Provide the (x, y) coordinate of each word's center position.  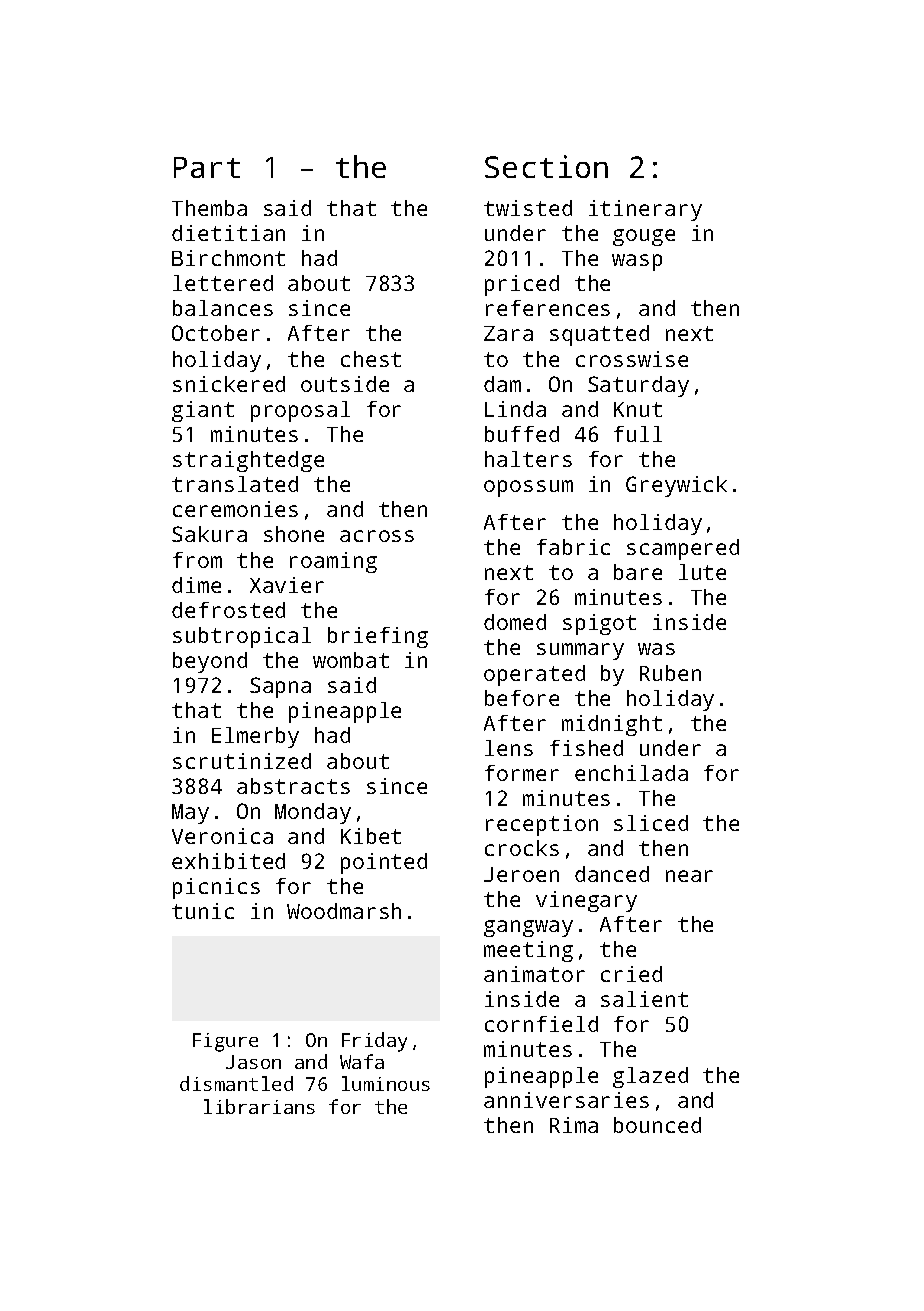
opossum (528, 488)
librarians (259, 1106)
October (216, 333)
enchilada (631, 773)
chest (371, 359)
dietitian (228, 233)
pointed (384, 863)
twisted (528, 208)
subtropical (242, 637)
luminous (386, 1083)
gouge (644, 237)
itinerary (645, 210)
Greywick (676, 486)
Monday (313, 813)
